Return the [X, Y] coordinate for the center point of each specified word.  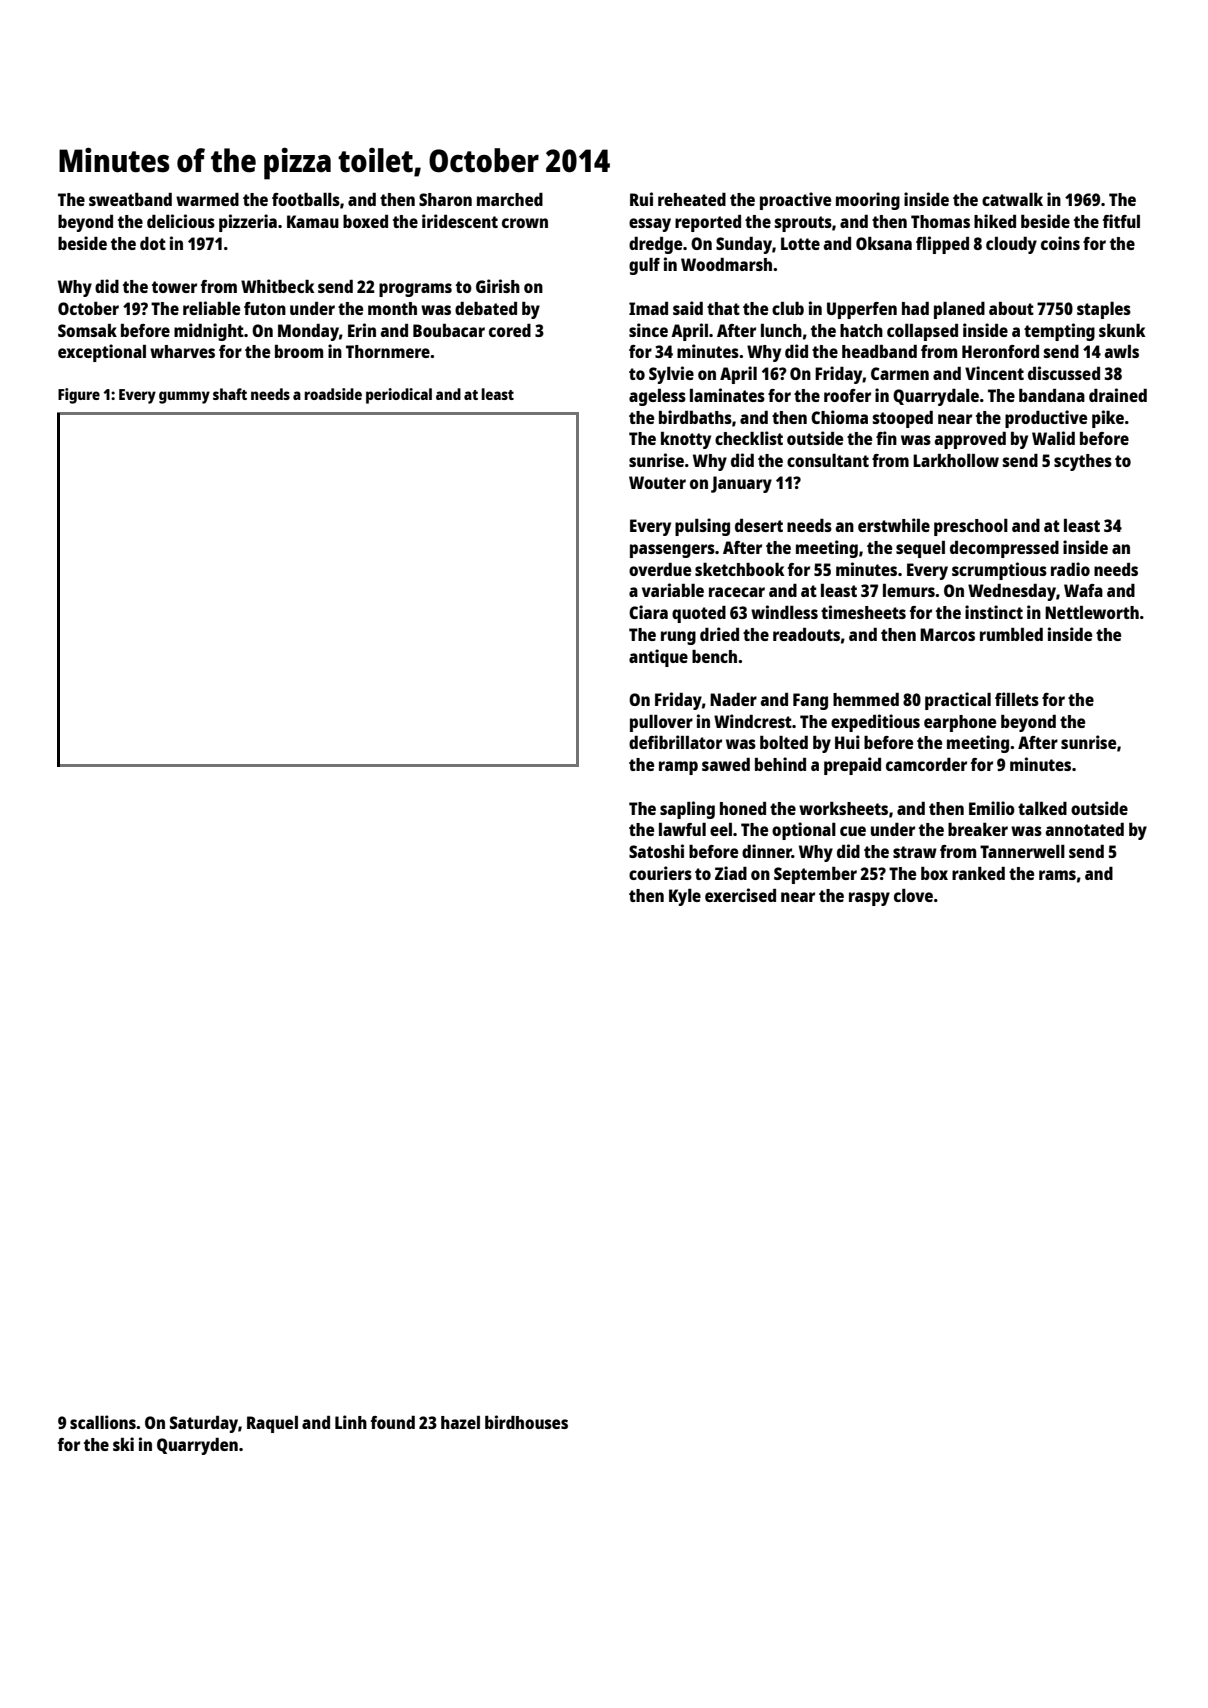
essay [650, 225]
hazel [460, 1422]
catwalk [1012, 199]
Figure [79, 396]
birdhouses [526, 1422]
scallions [103, 1422]
